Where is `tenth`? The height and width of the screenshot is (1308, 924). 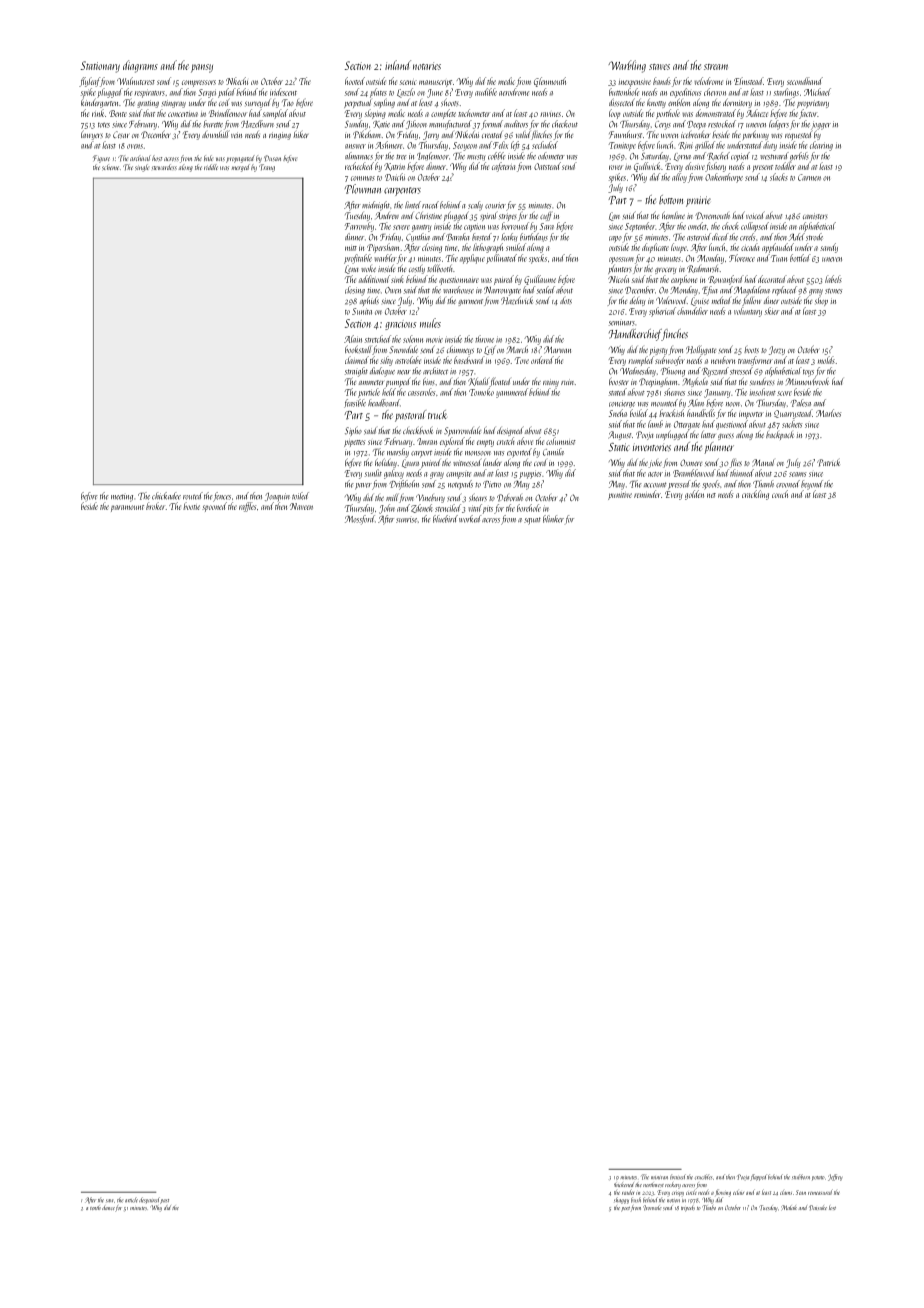
tenth is located at coordinates (95, 1208).
